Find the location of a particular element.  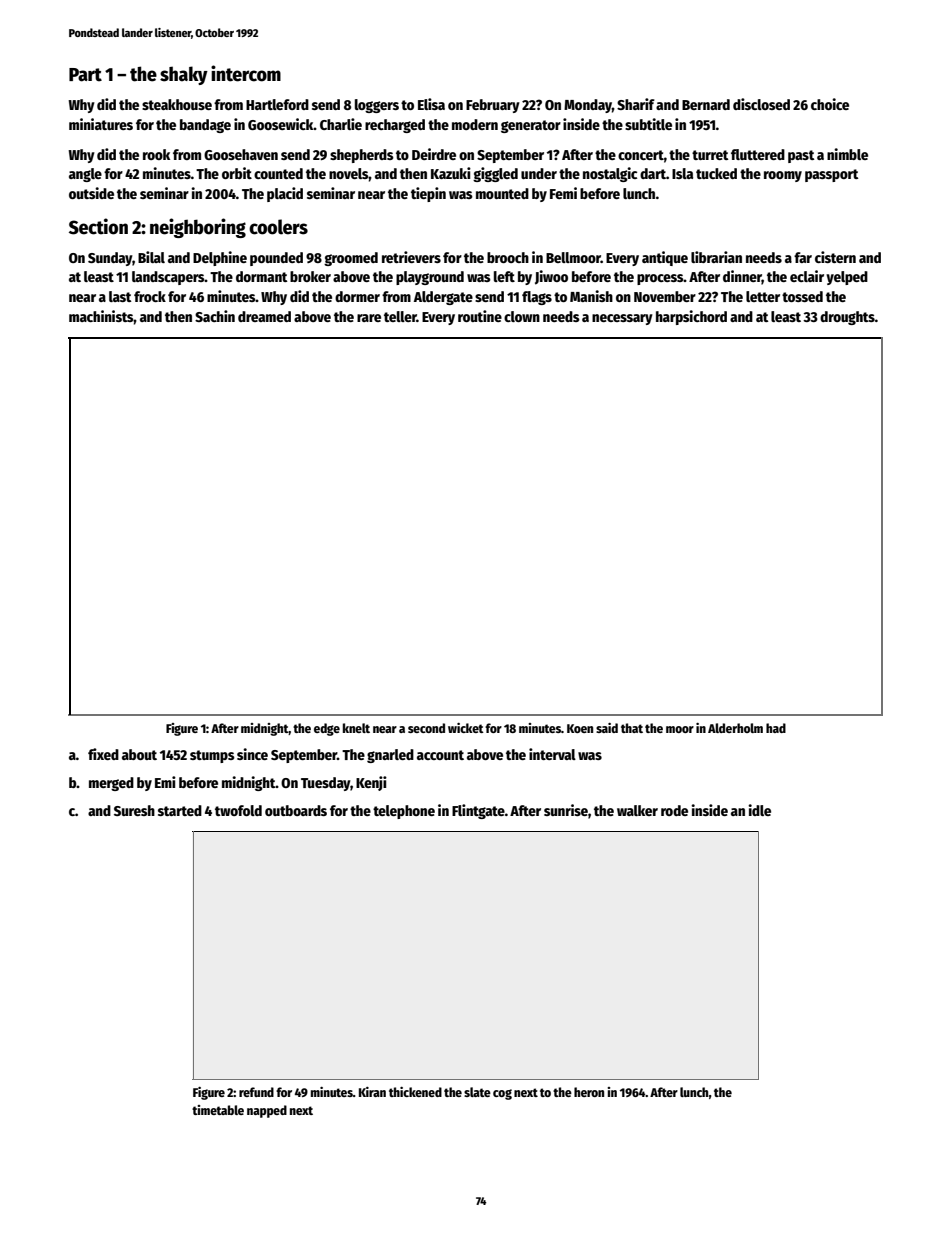

timetable is located at coordinates (218, 1110).
